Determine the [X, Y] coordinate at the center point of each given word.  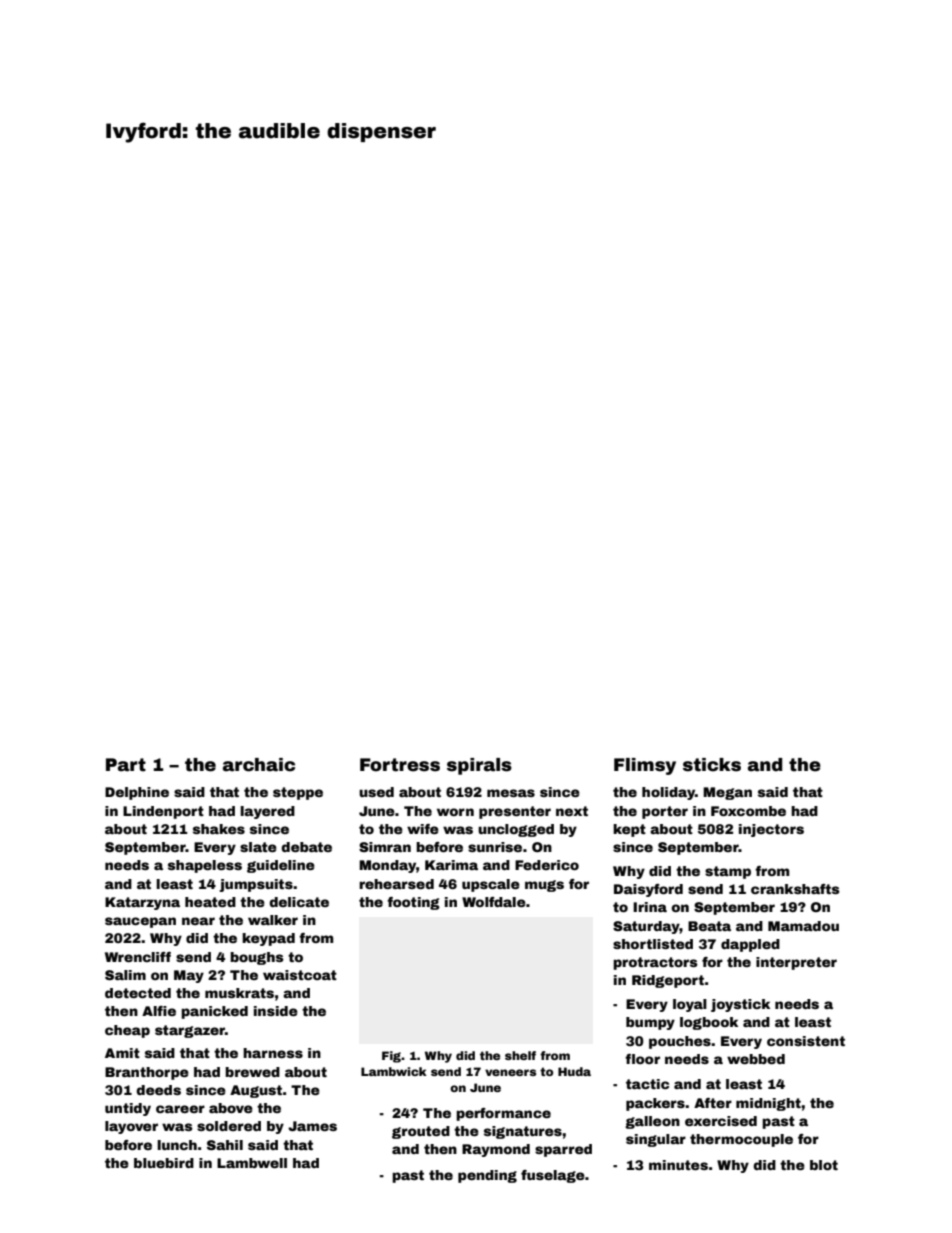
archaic [259, 765]
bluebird [164, 1163]
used [376, 792]
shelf [520, 1055]
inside [276, 1011]
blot [824, 1165]
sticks [712, 765]
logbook [709, 1023]
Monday [387, 866]
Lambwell [252, 1163]
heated [210, 902]
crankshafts [795, 889]
